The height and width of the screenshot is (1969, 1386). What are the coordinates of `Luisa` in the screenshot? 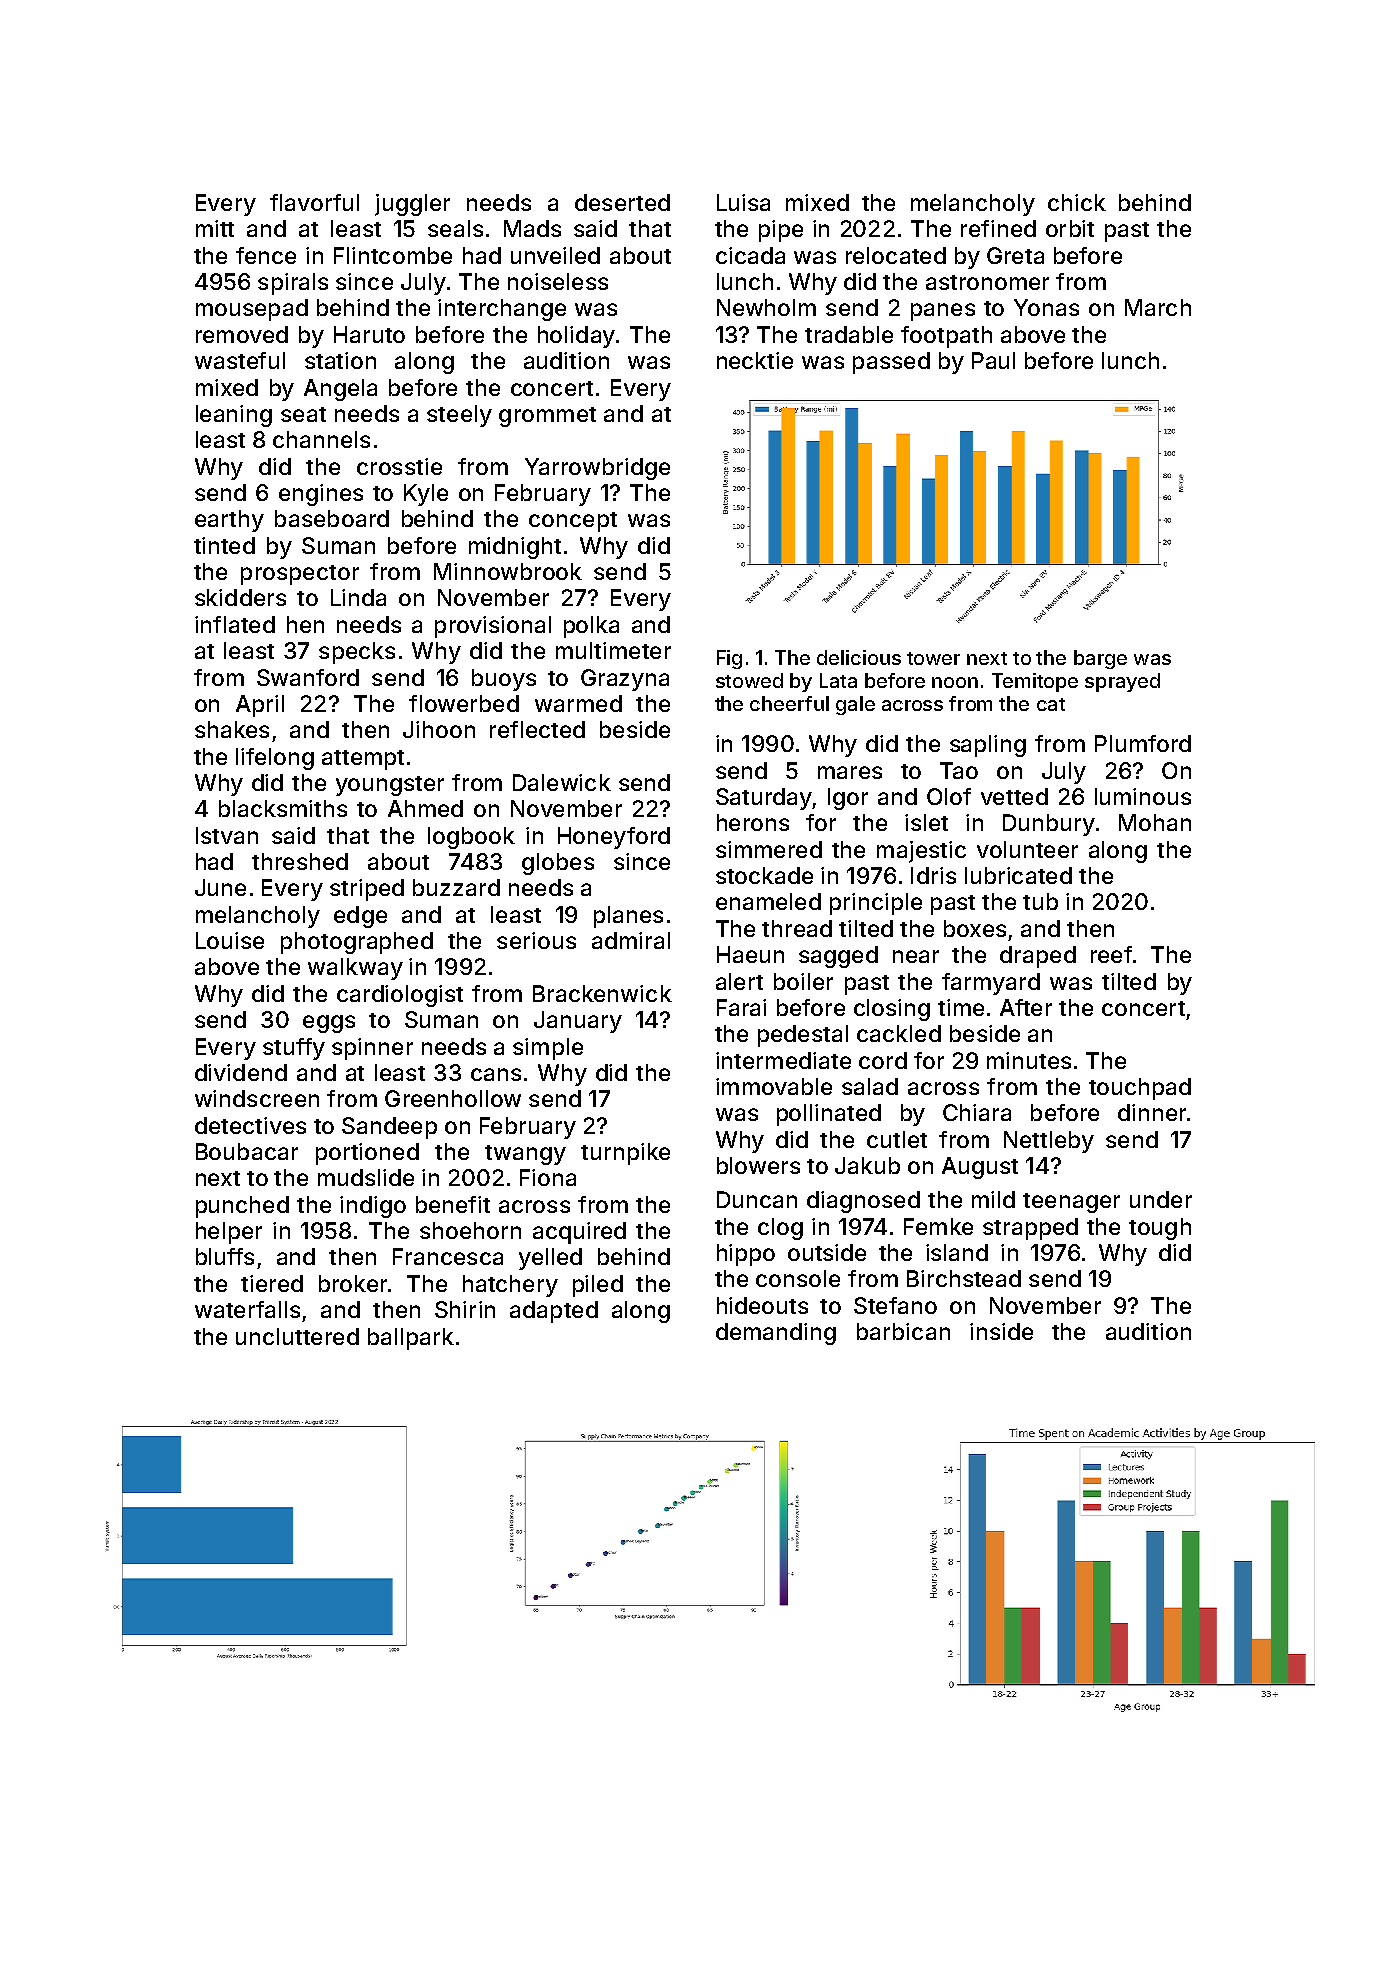 It's located at (743, 202).
